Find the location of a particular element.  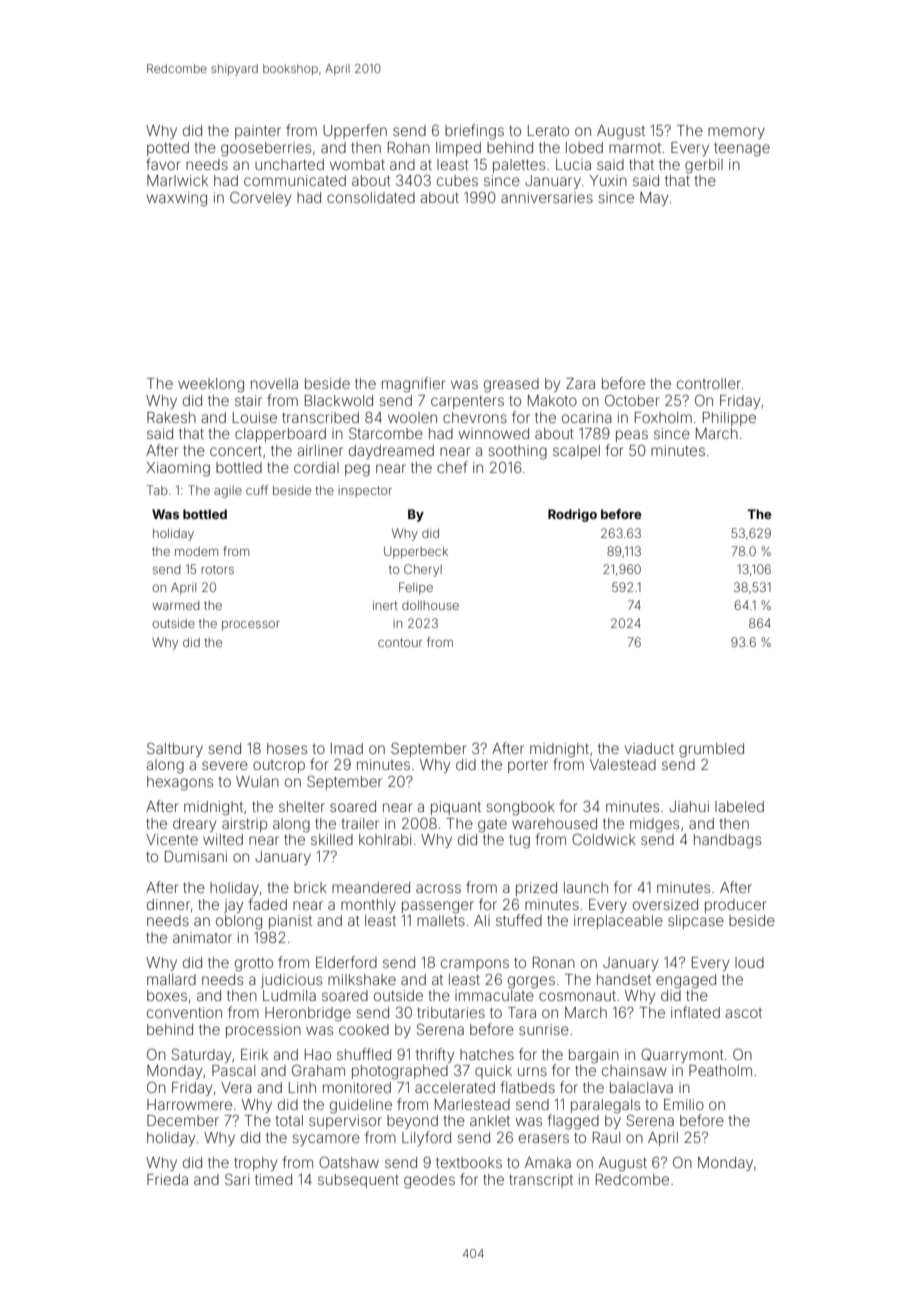

modem is located at coordinates (196, 551).
